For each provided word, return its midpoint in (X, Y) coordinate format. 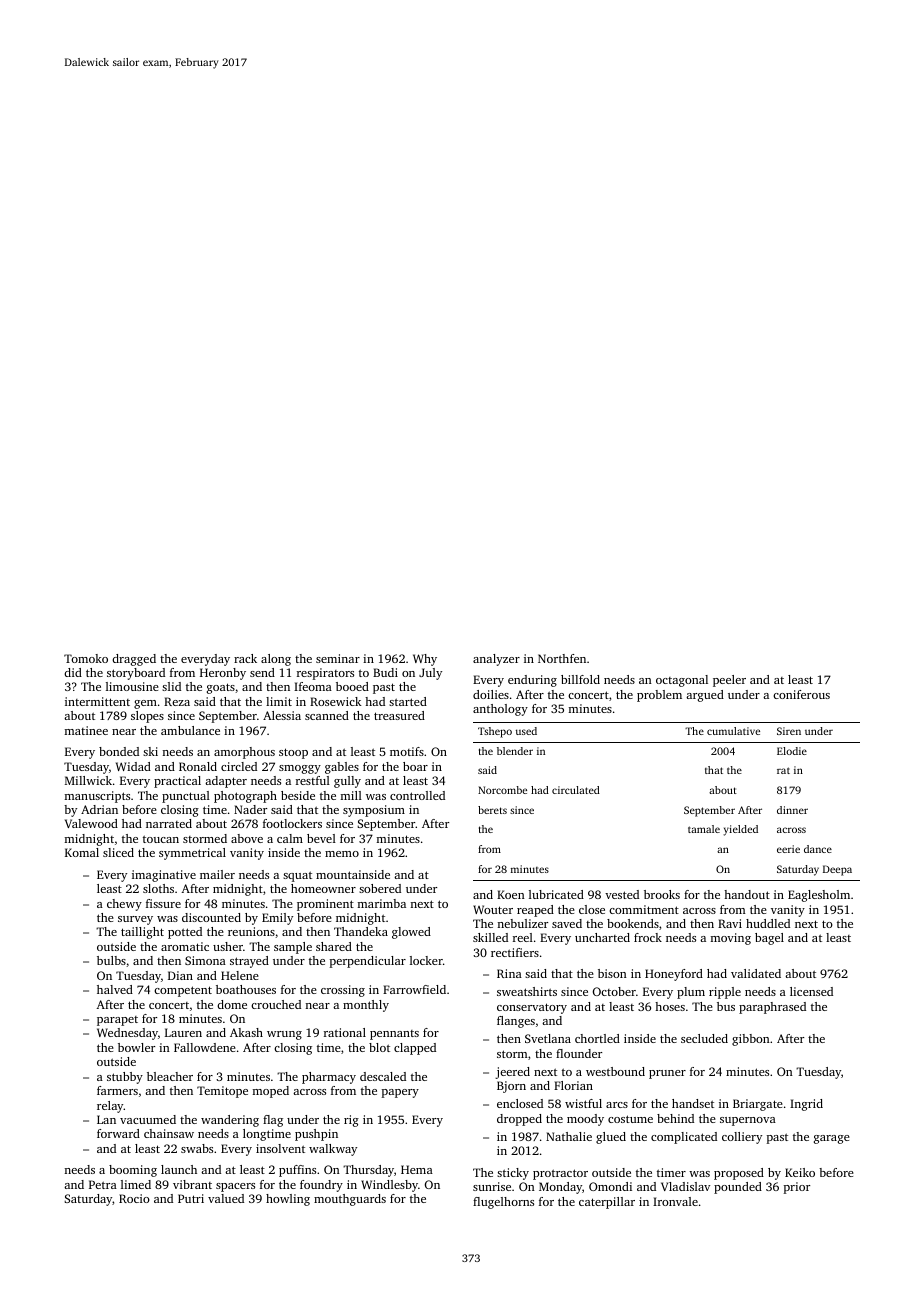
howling (288, 1200)
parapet (117, 1021)
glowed (411, 933)
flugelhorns (503, 1203)
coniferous (801, 694)
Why (425, 660)
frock (648, 937)
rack (245, 658)
